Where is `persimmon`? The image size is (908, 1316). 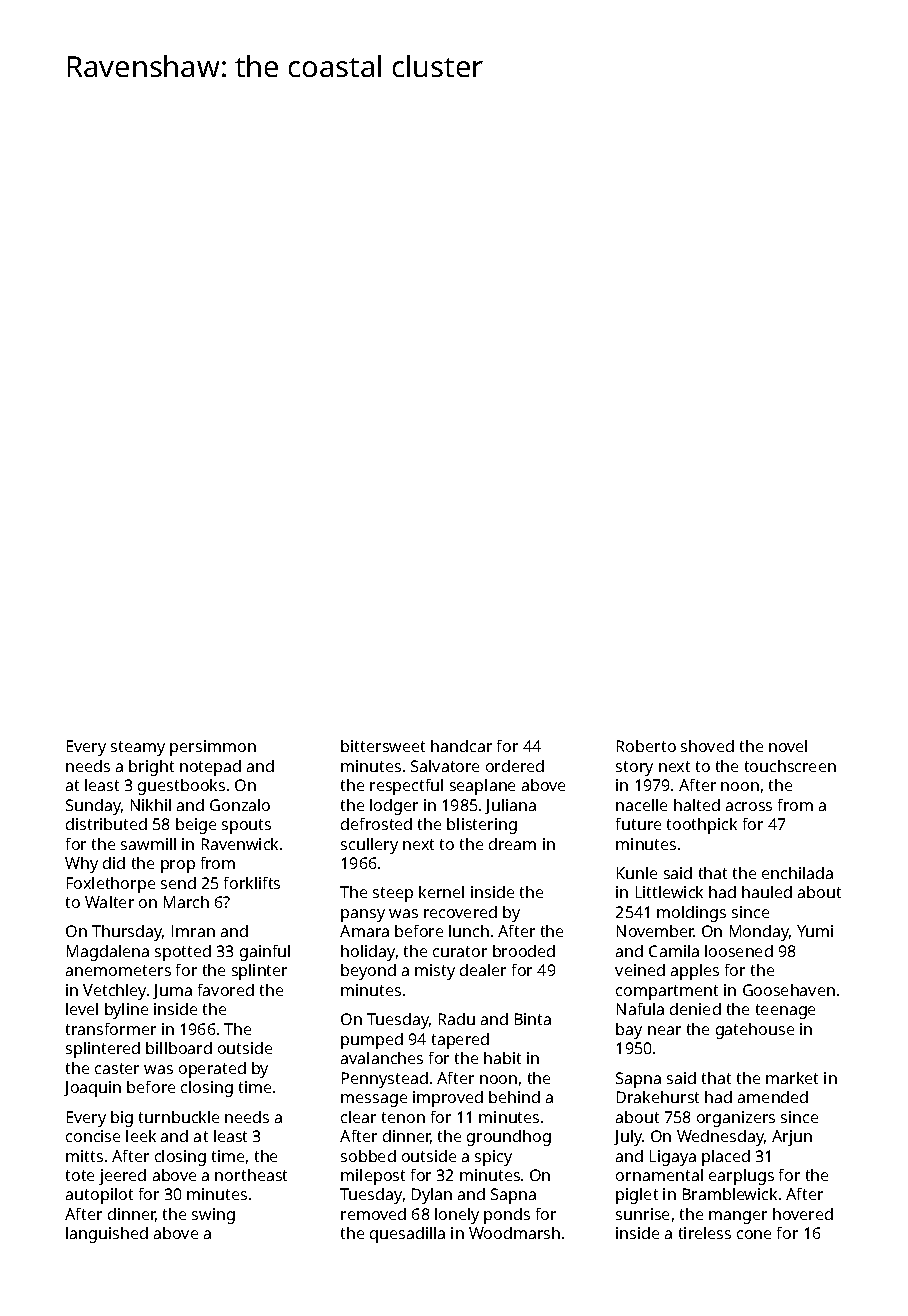
persimmon is located at coordinates (213, 748).
